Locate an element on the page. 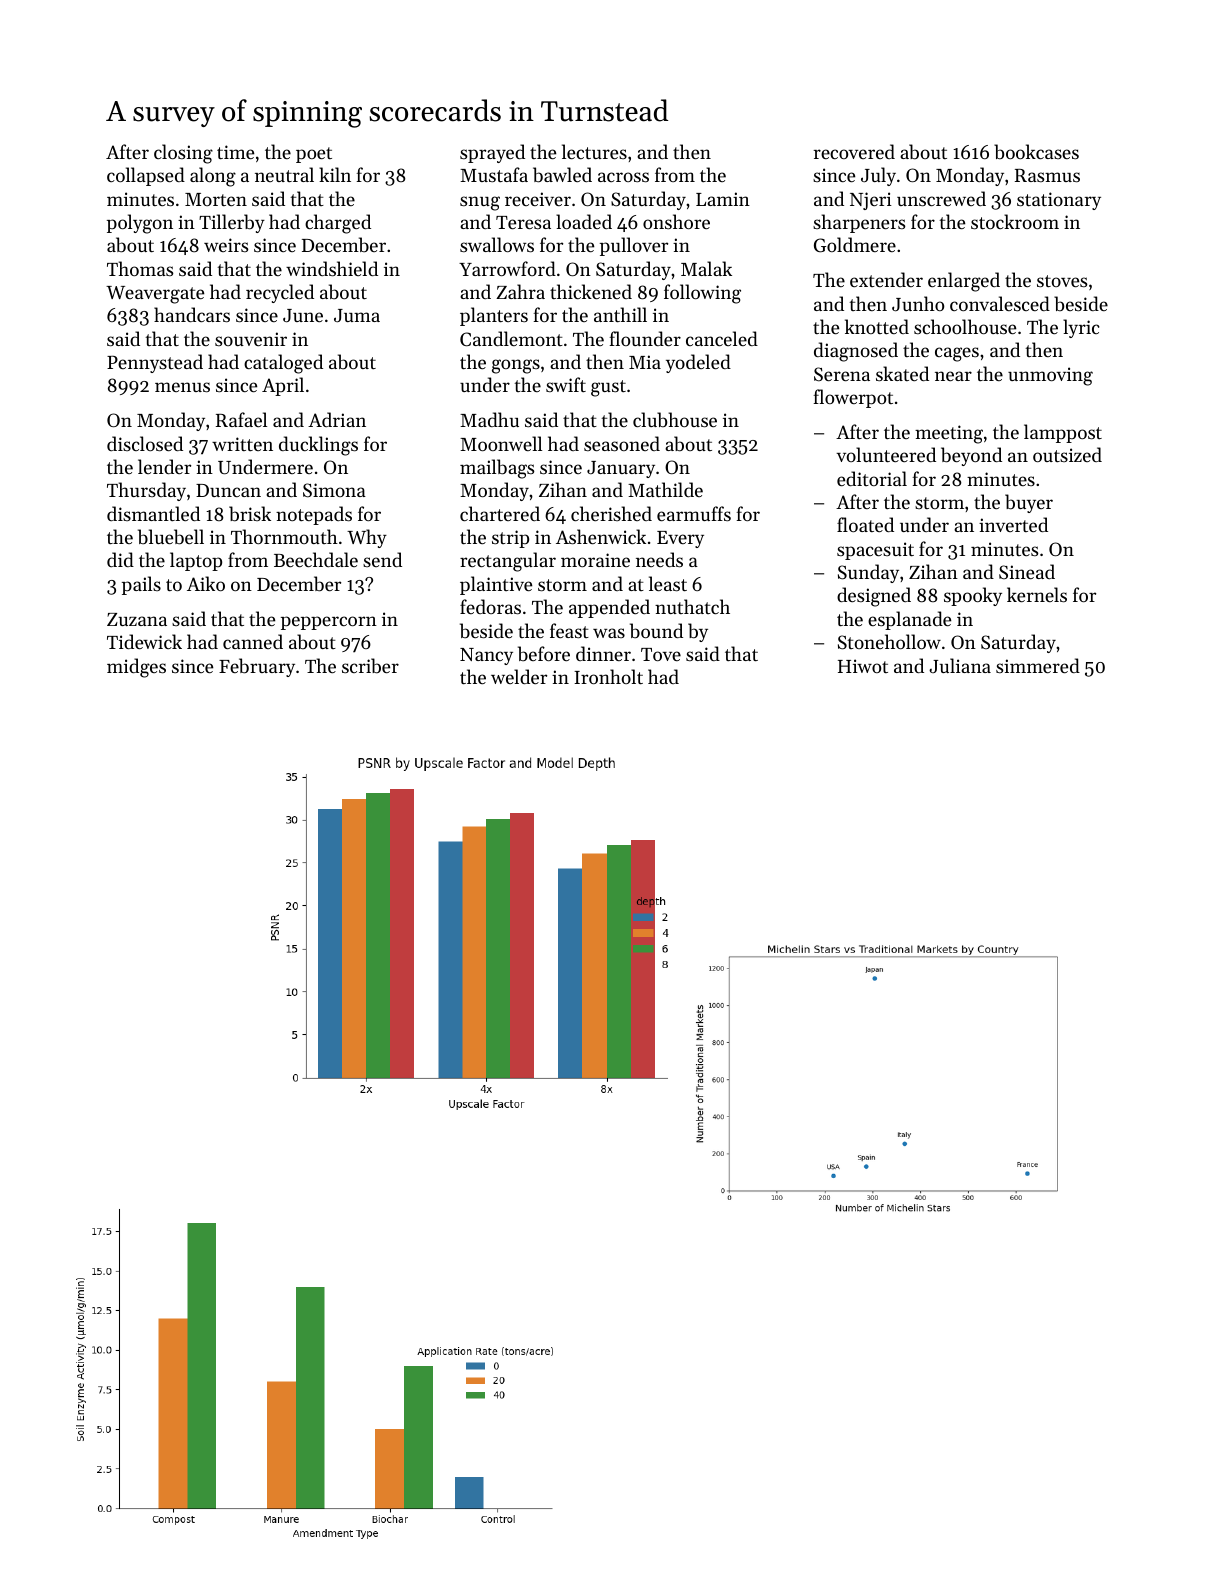 Image resolution: width=1222 pixels, height=1582 pixels. Duncan is located at coordinates (228, 490).
